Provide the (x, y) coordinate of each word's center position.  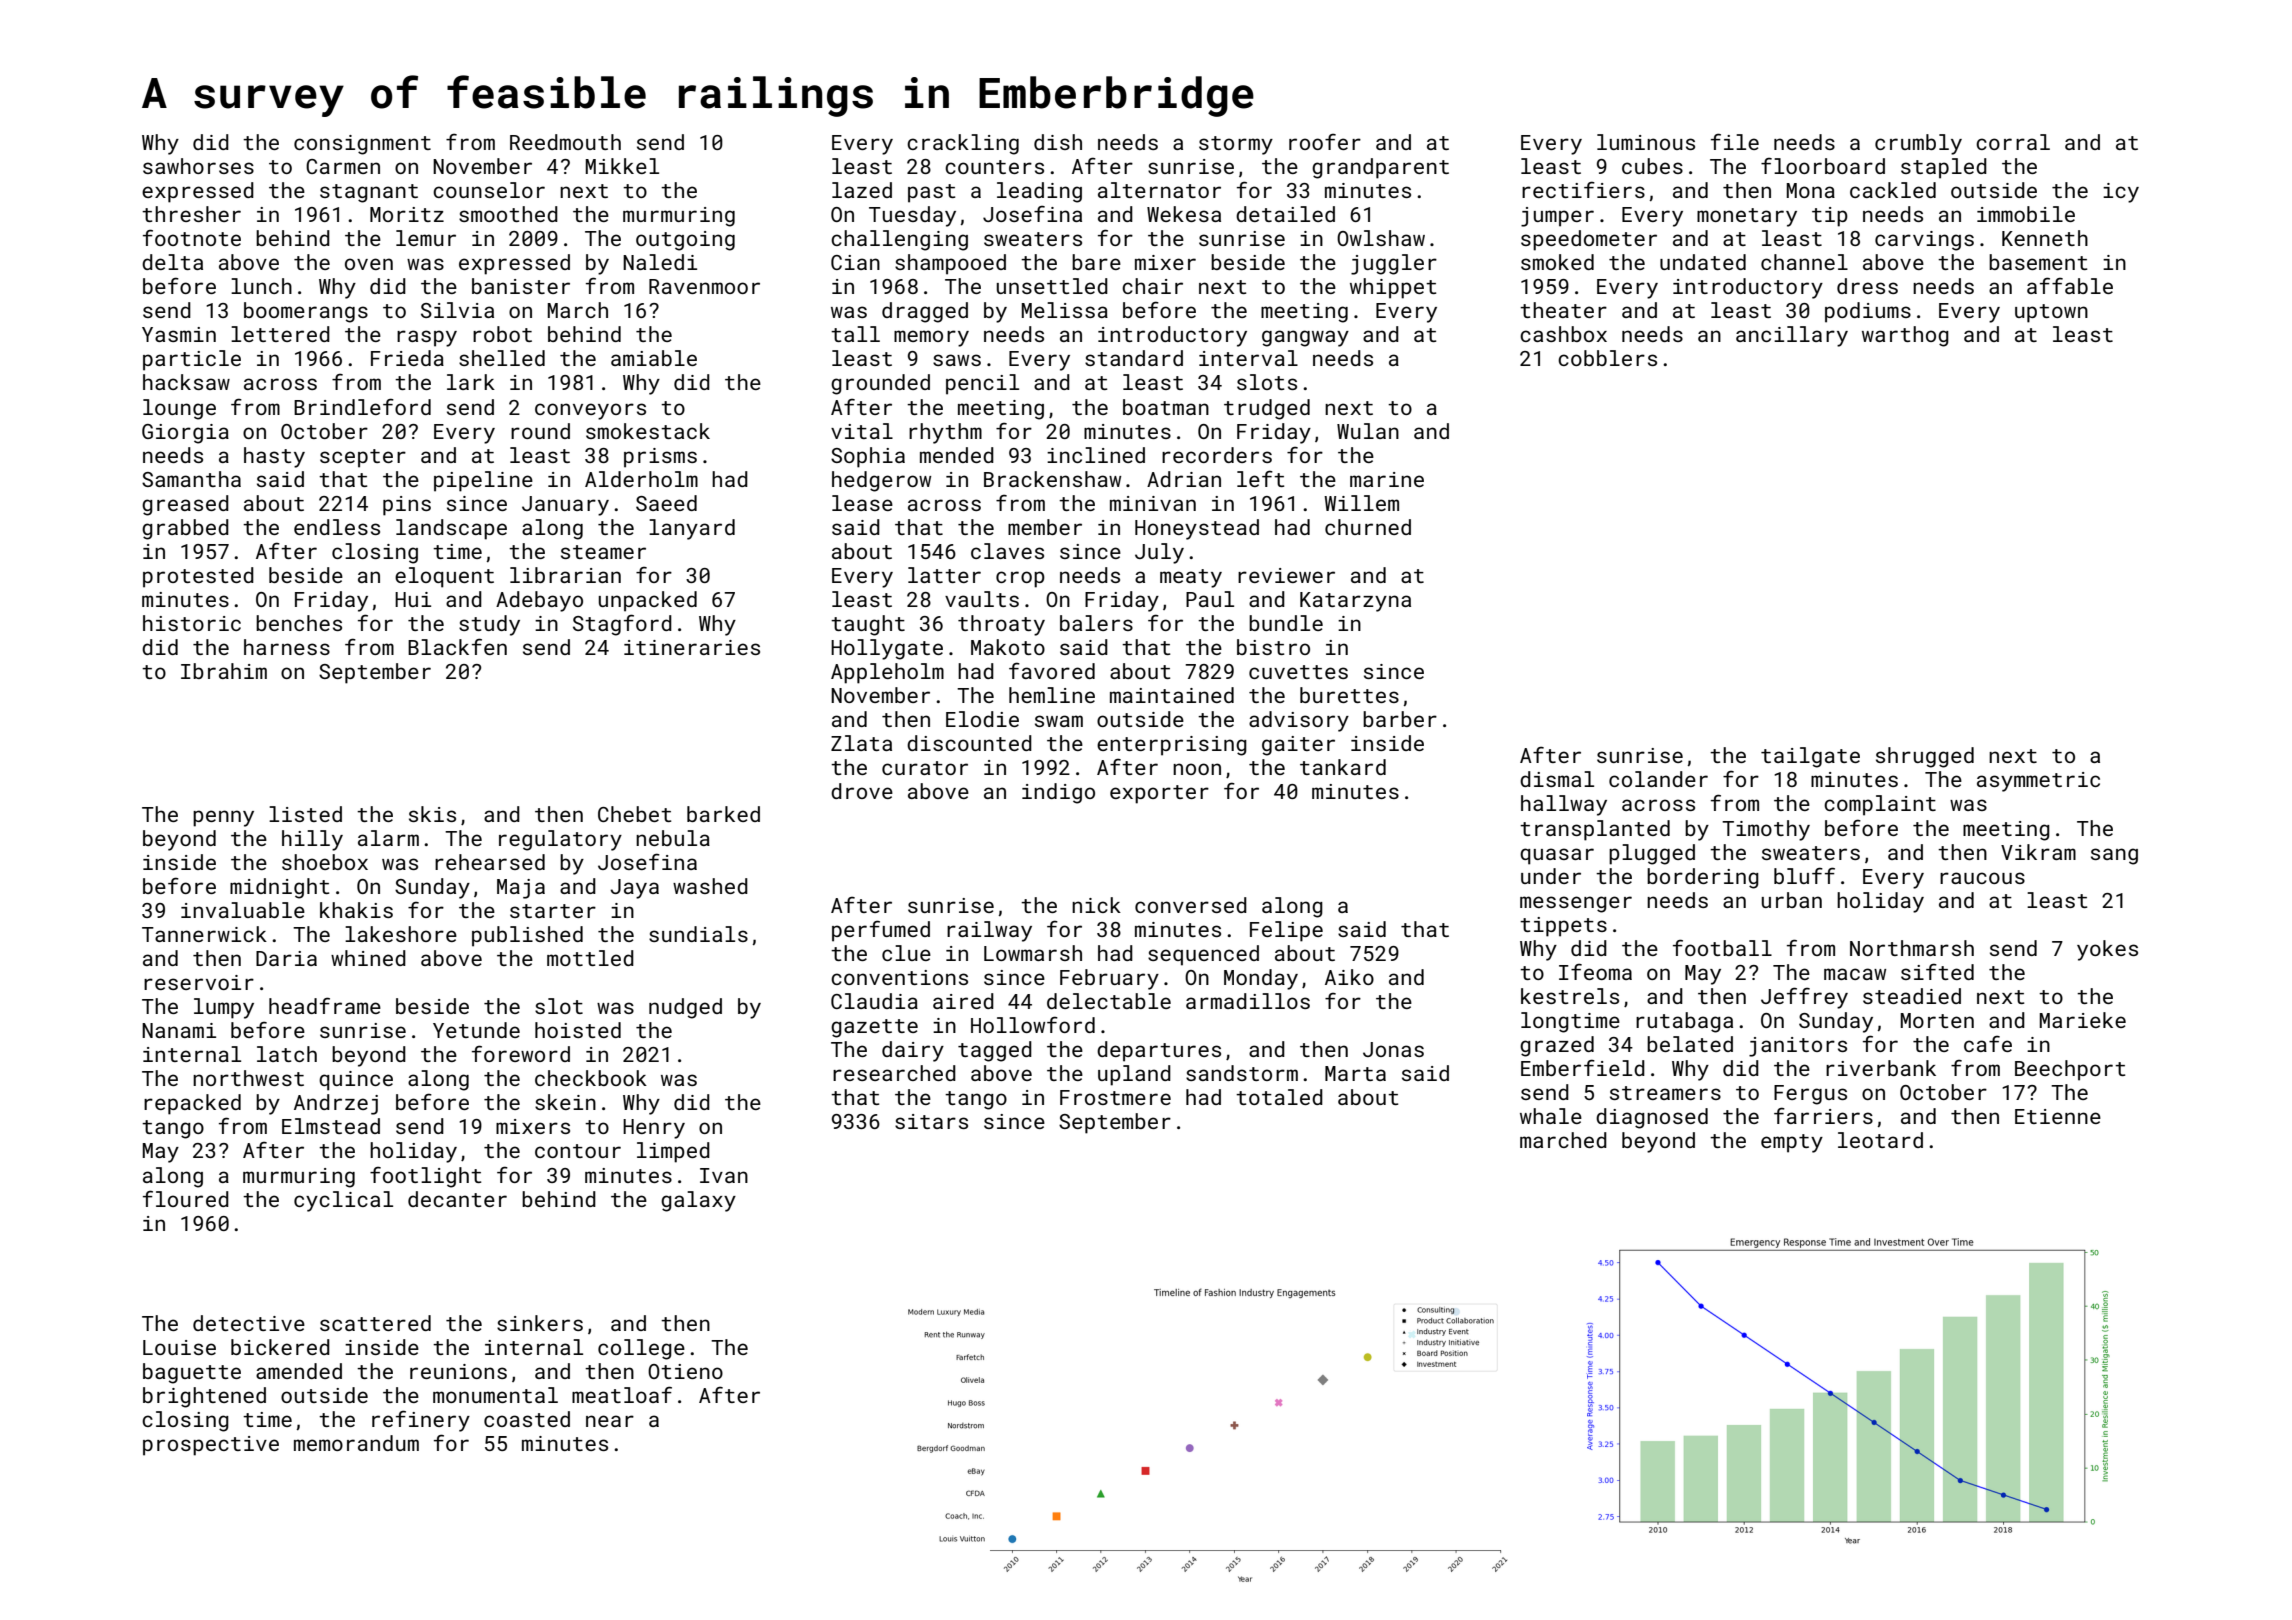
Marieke (2083, 1020)
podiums (1868, 312)
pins (407, 506)
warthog (1905, 336)
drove (862, 791)
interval (1248, 358)
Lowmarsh (1033, 953)
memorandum (356, 1443)
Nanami (179, 1030)
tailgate (1810, 757)
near (610, 1421)
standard (1134, 358)
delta (172, 262)
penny (223, 818)
